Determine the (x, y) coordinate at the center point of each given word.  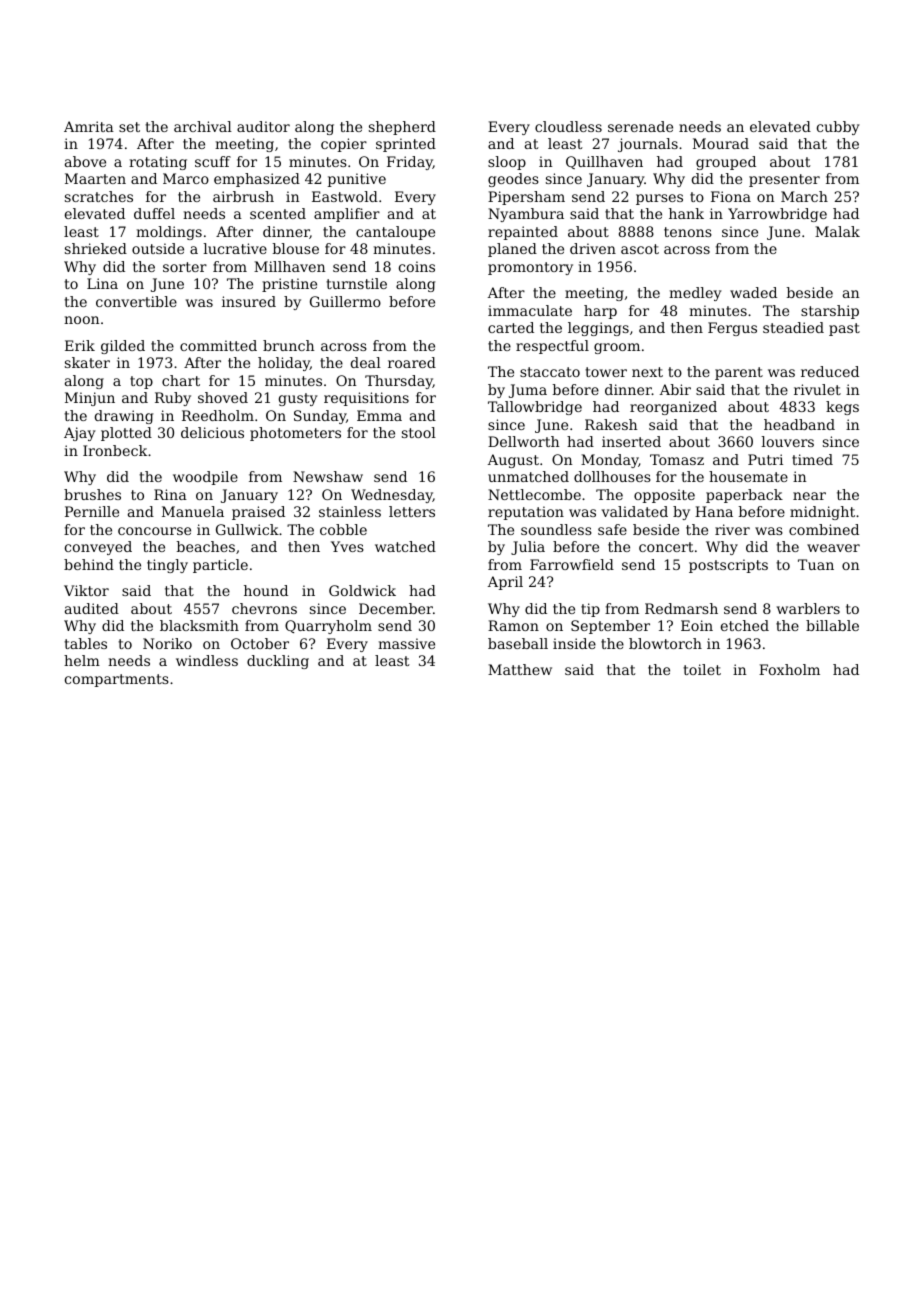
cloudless (568, 126)
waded (753, 292)
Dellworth (524, 441)
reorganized (673, 408)
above (85, 161)
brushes (92, 494)
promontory (530, 268)
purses (659, 199)
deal (366, 362)
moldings (169, 233)
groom (617, 348)
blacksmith (199, 625)
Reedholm (218, 415)
